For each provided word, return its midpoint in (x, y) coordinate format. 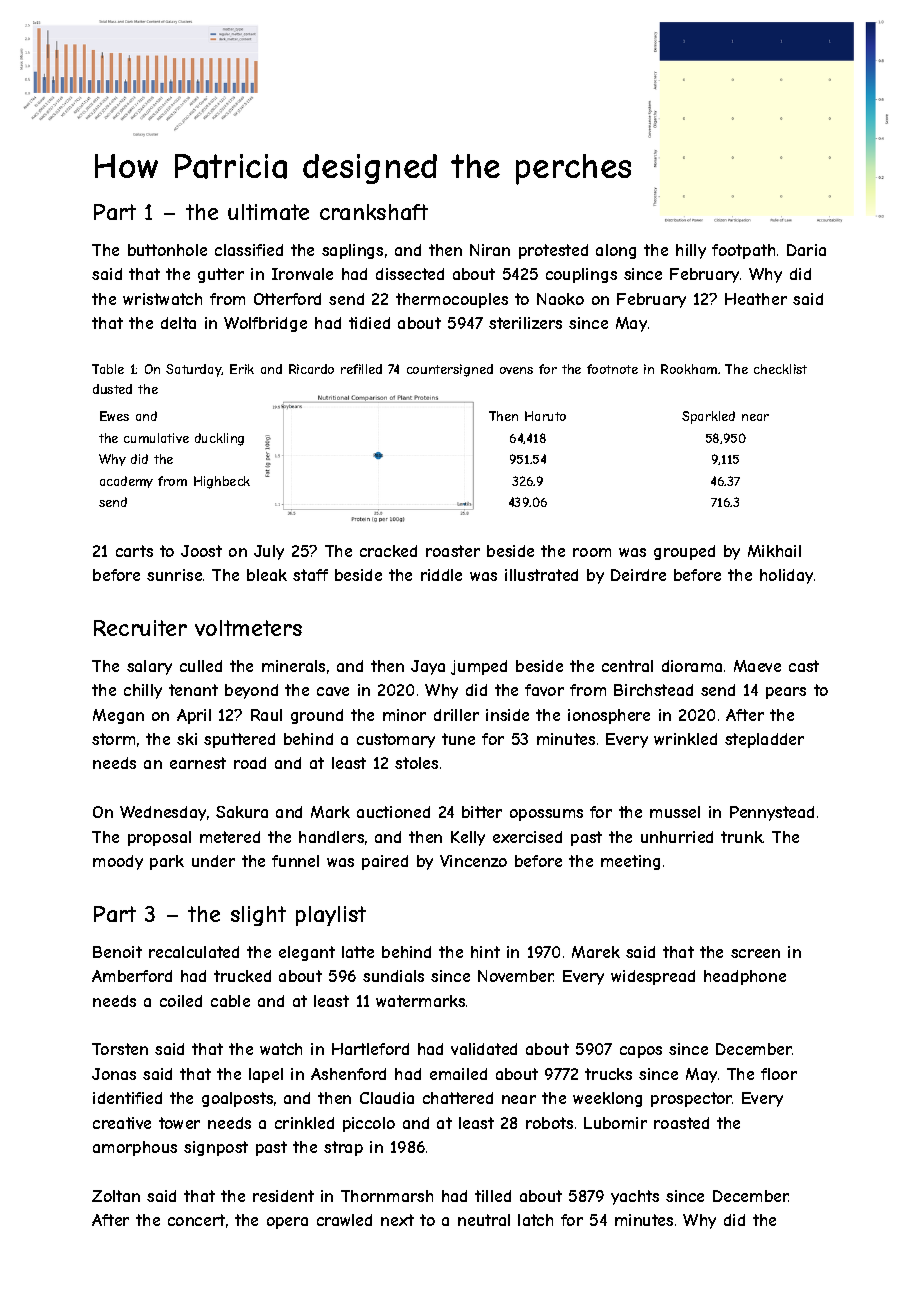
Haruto (545, 416)
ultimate (268, 212)
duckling (219, 439)
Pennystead (772, 813)
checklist (780, 369)
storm (113, 739)
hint (485, 952)
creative (122, 1123)
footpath (743, 251)
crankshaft (374, 212)
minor (404, 715)
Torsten (120, 1049)
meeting (630, 862)
